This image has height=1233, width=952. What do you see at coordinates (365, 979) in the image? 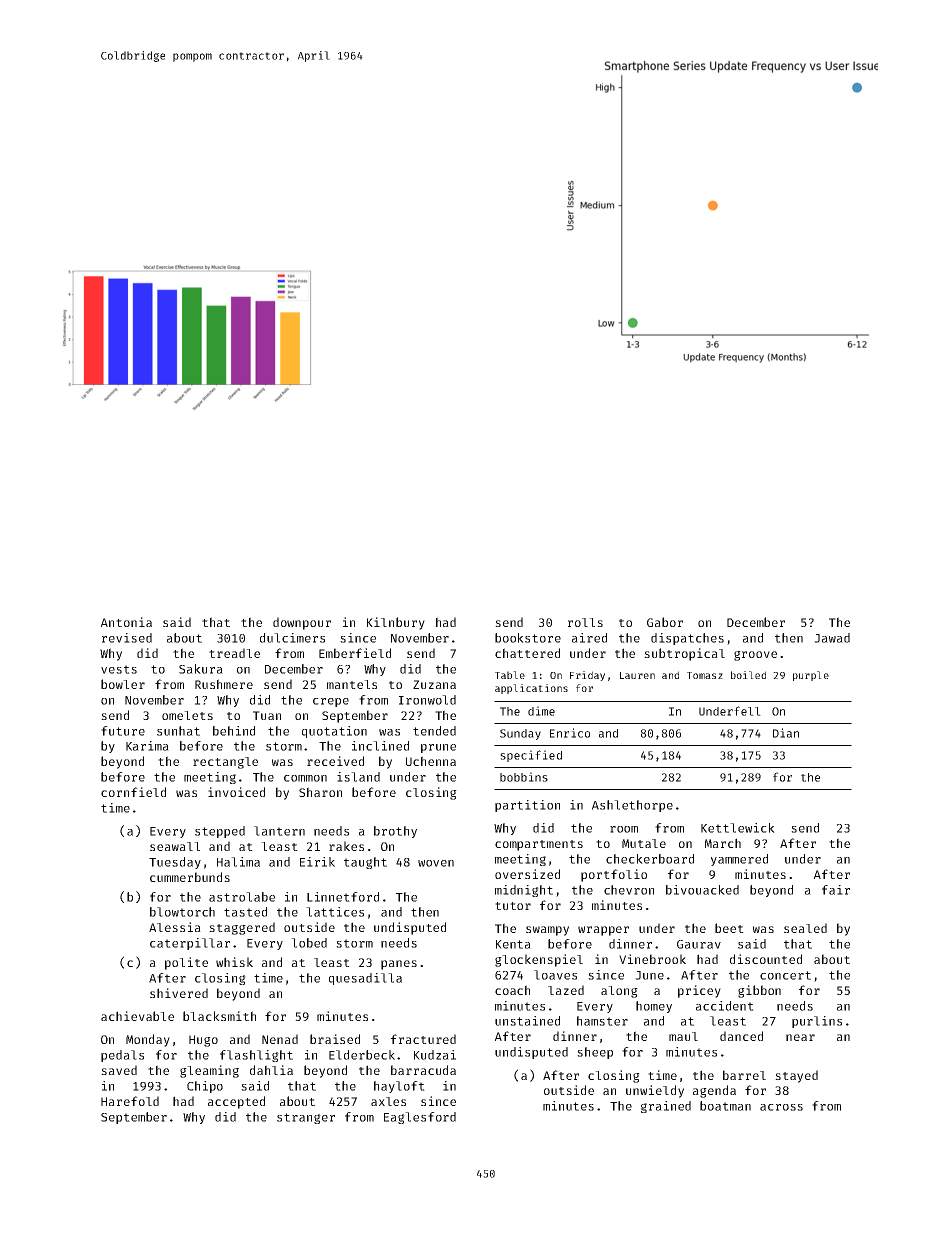
I see `quesadilla` at bounding box center [365, 979].
